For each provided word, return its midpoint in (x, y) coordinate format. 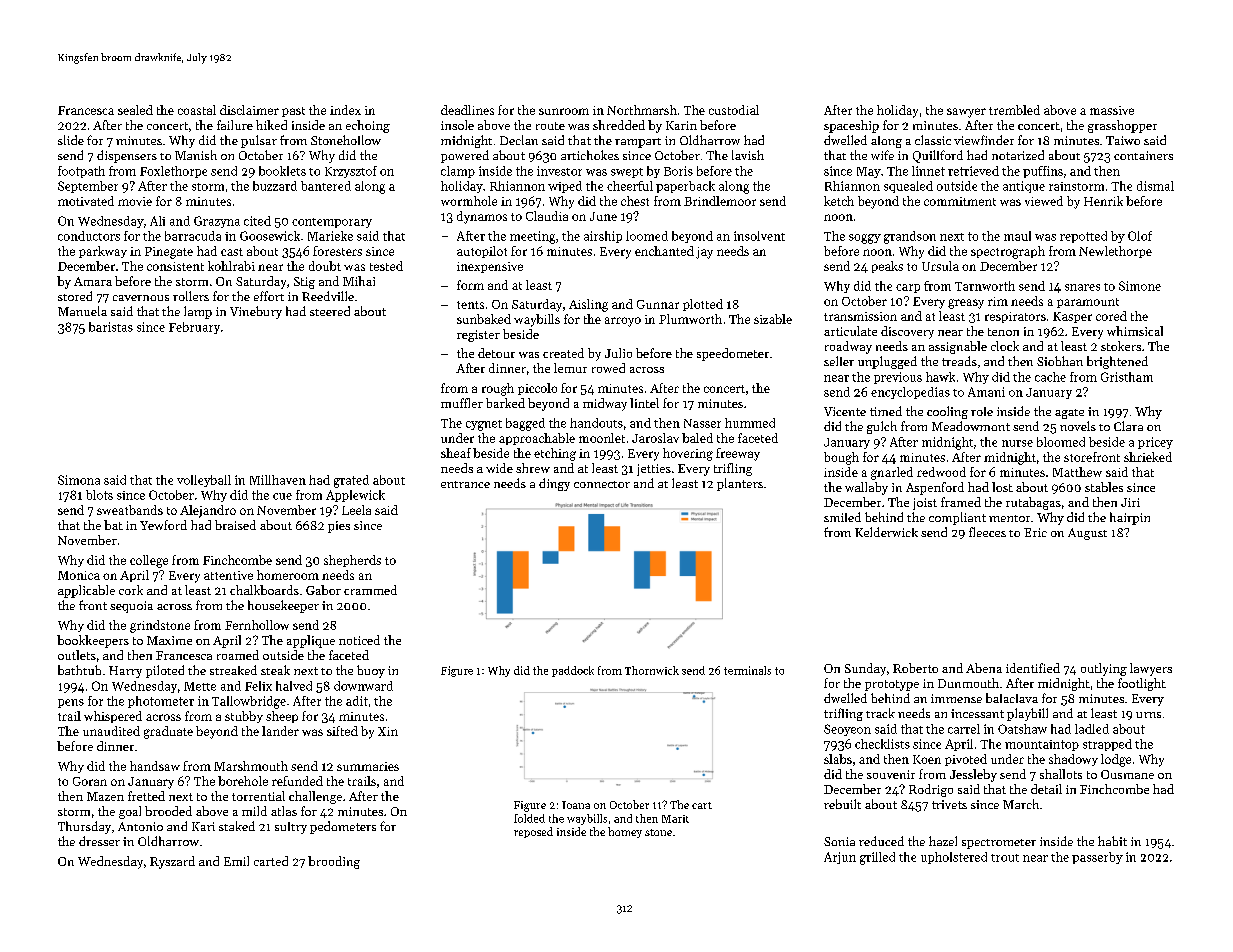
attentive (228, 575)
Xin (388, 731)
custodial (734, 110)
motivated (86, 201)
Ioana (576, 805)
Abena (984, 668)
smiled (842, 517)
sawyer (966, 113)
